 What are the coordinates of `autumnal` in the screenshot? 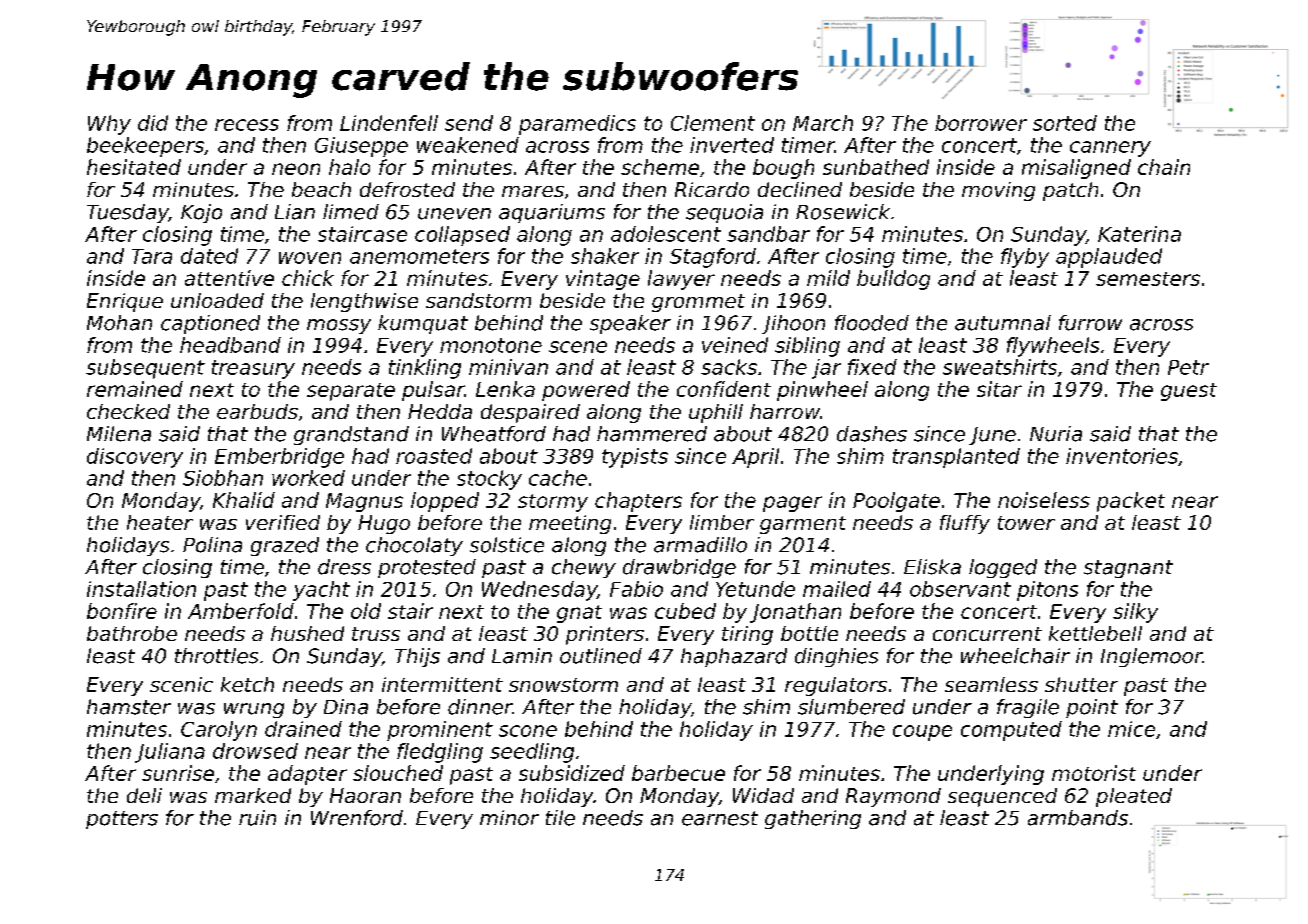 It's located at (1003, 323).
